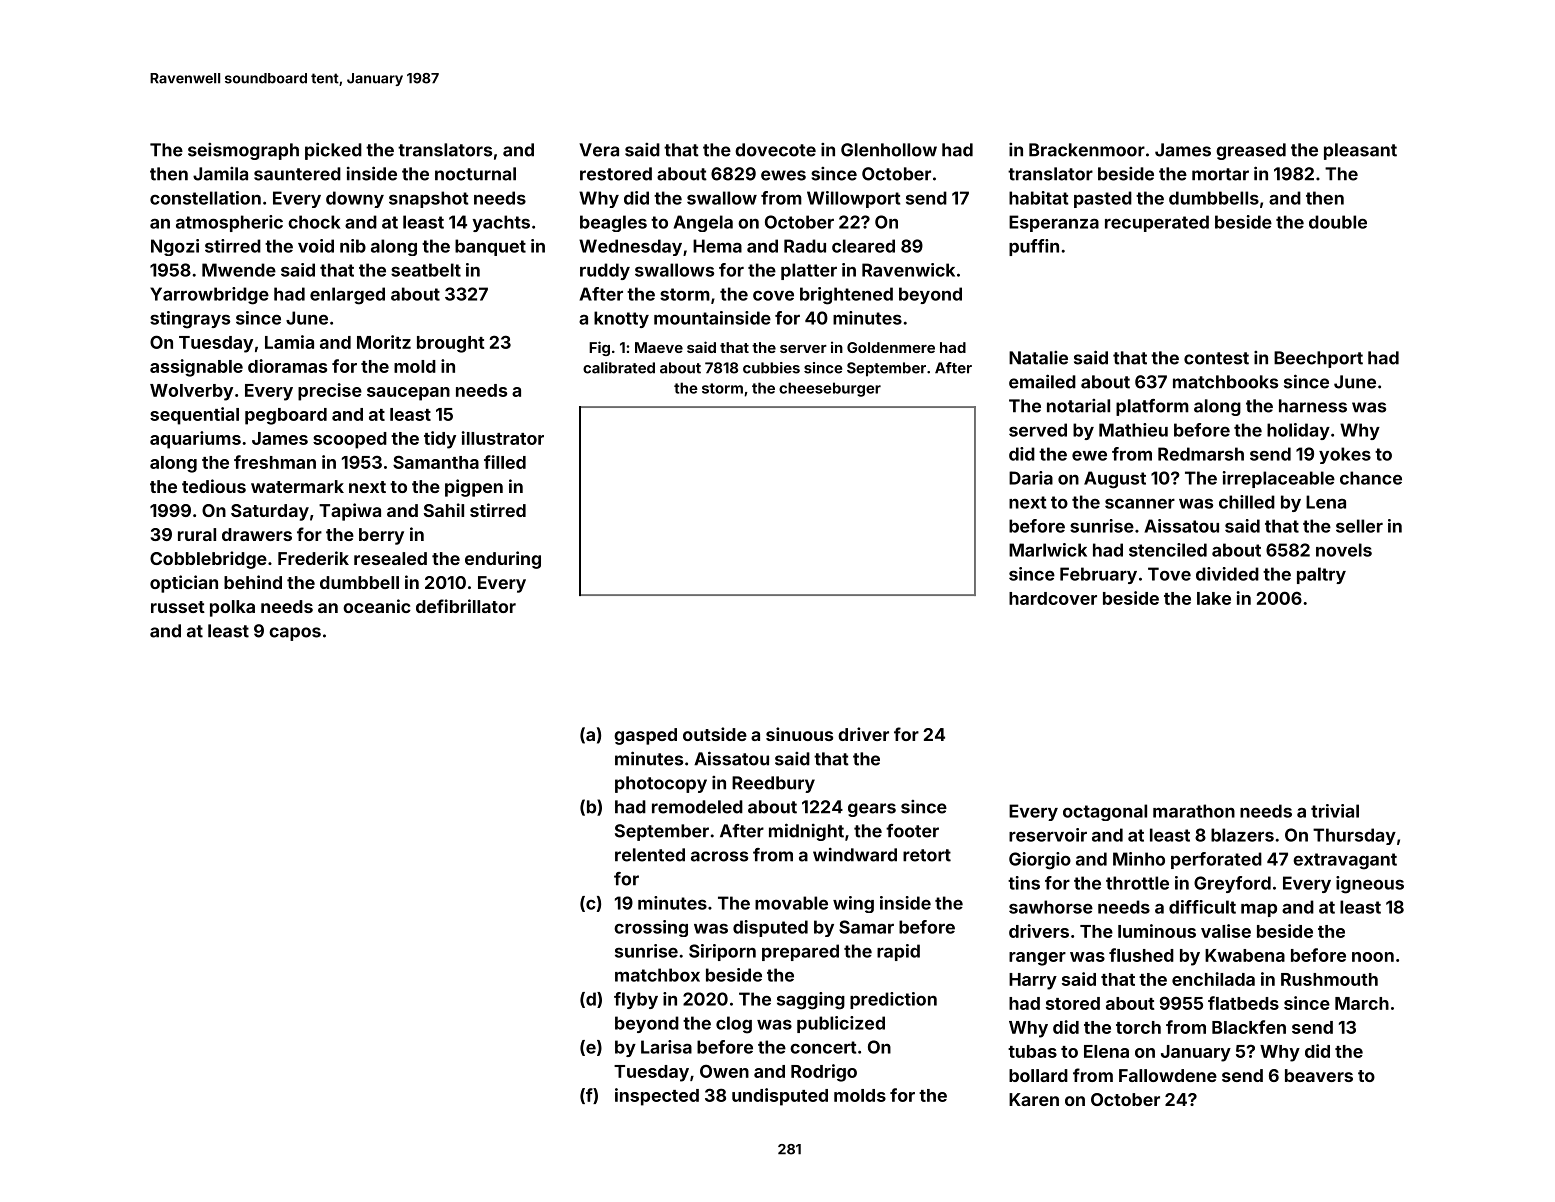 The image size is (1555, 1202). Describe the element at coordinates (1103, 199) in the image. I see `pasted` at that location.
